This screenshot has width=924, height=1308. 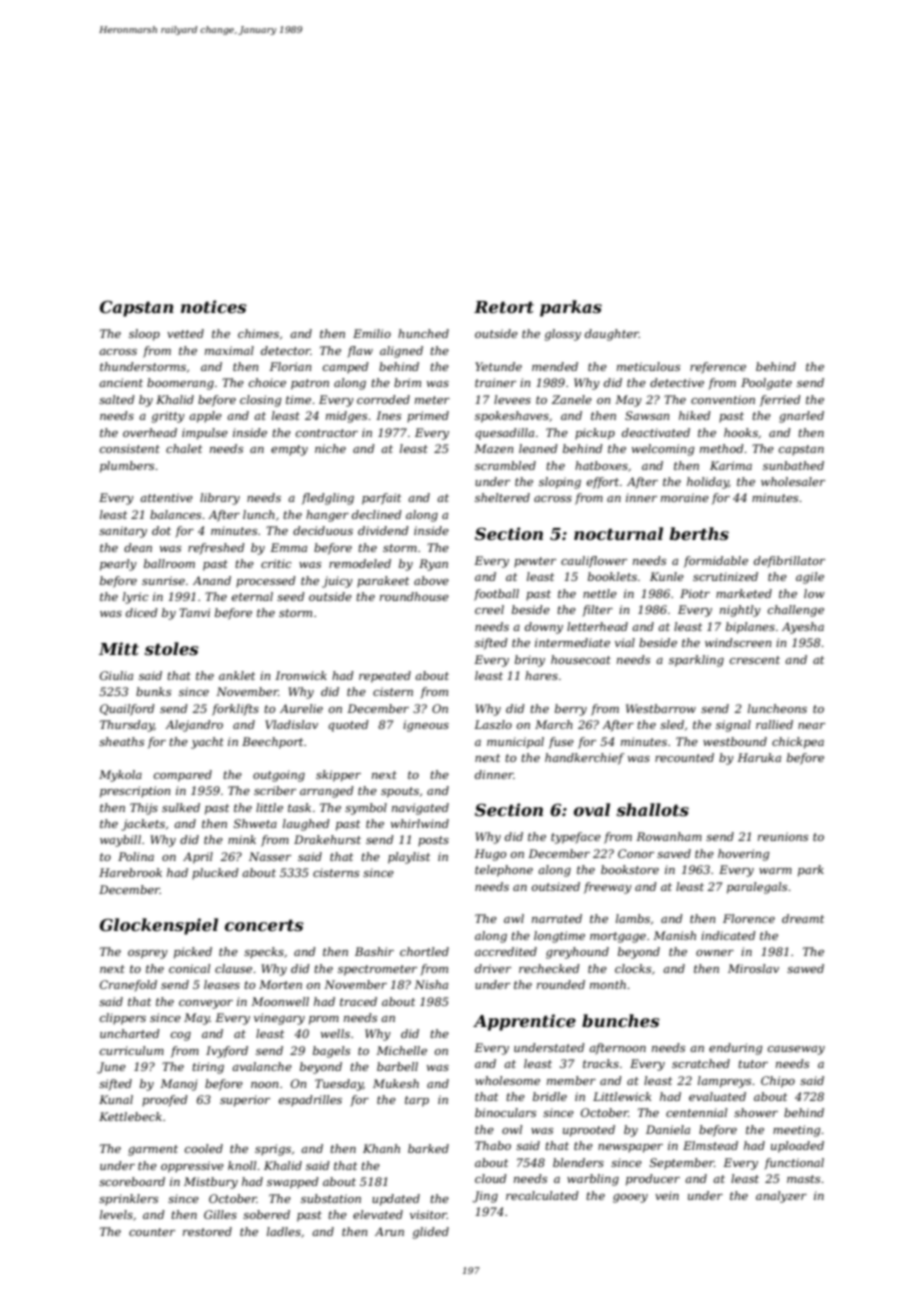 I want to click on chimes, so click(x=258, y=333).
